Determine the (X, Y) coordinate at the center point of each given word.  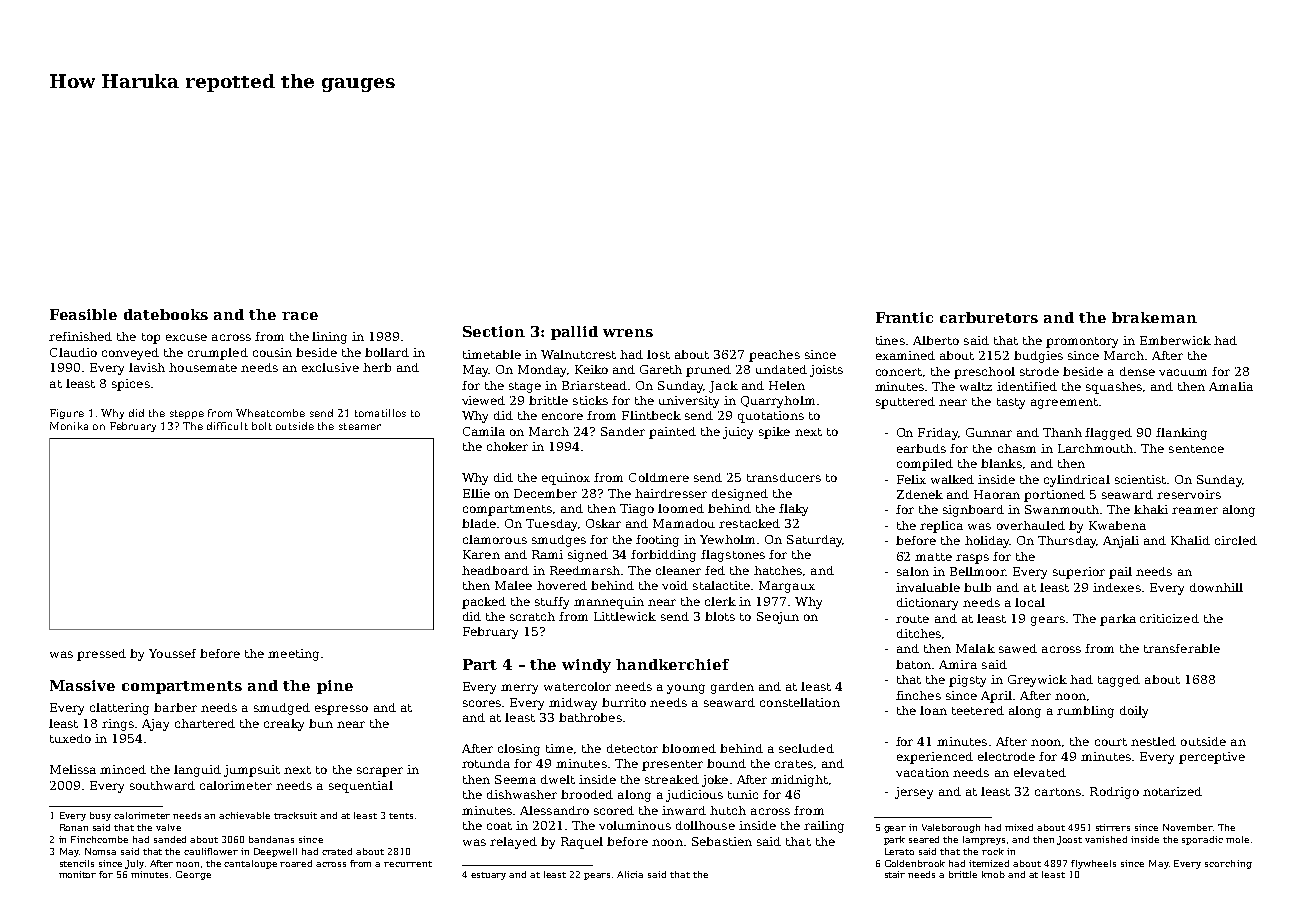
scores (482, 703)
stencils (77, 863)
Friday (938, 434)
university (689, 402)
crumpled (218, 354)
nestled (1153, 741)
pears (597, 876)
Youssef (172, 653)
